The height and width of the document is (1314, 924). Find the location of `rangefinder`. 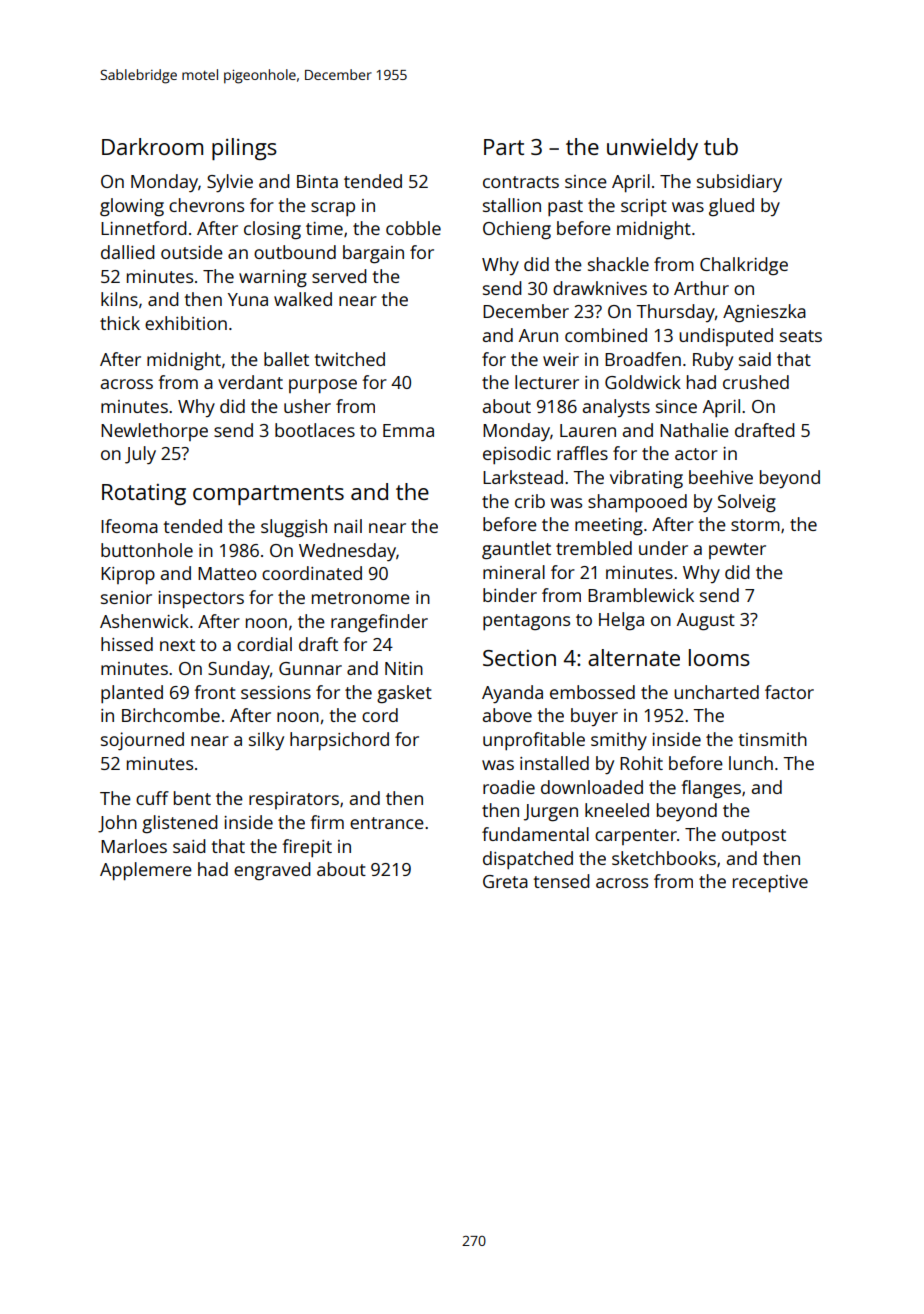

rangefinder is located at coordinates (379, 623).
